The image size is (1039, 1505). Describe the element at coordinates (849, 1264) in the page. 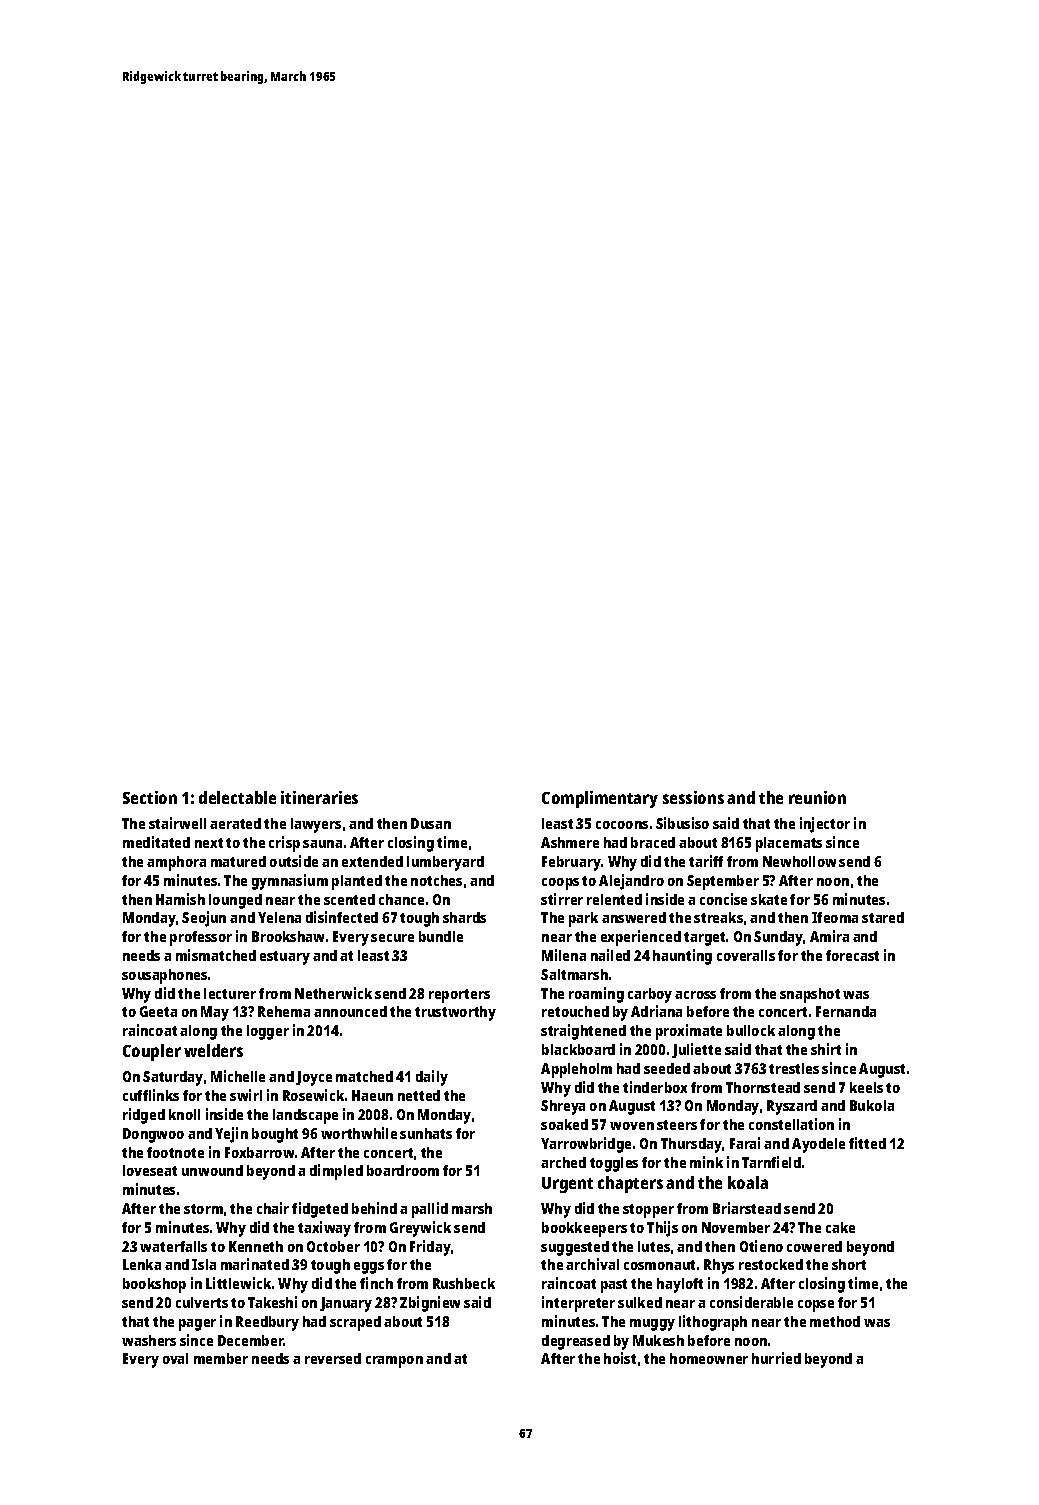

I see `short` at that location.
